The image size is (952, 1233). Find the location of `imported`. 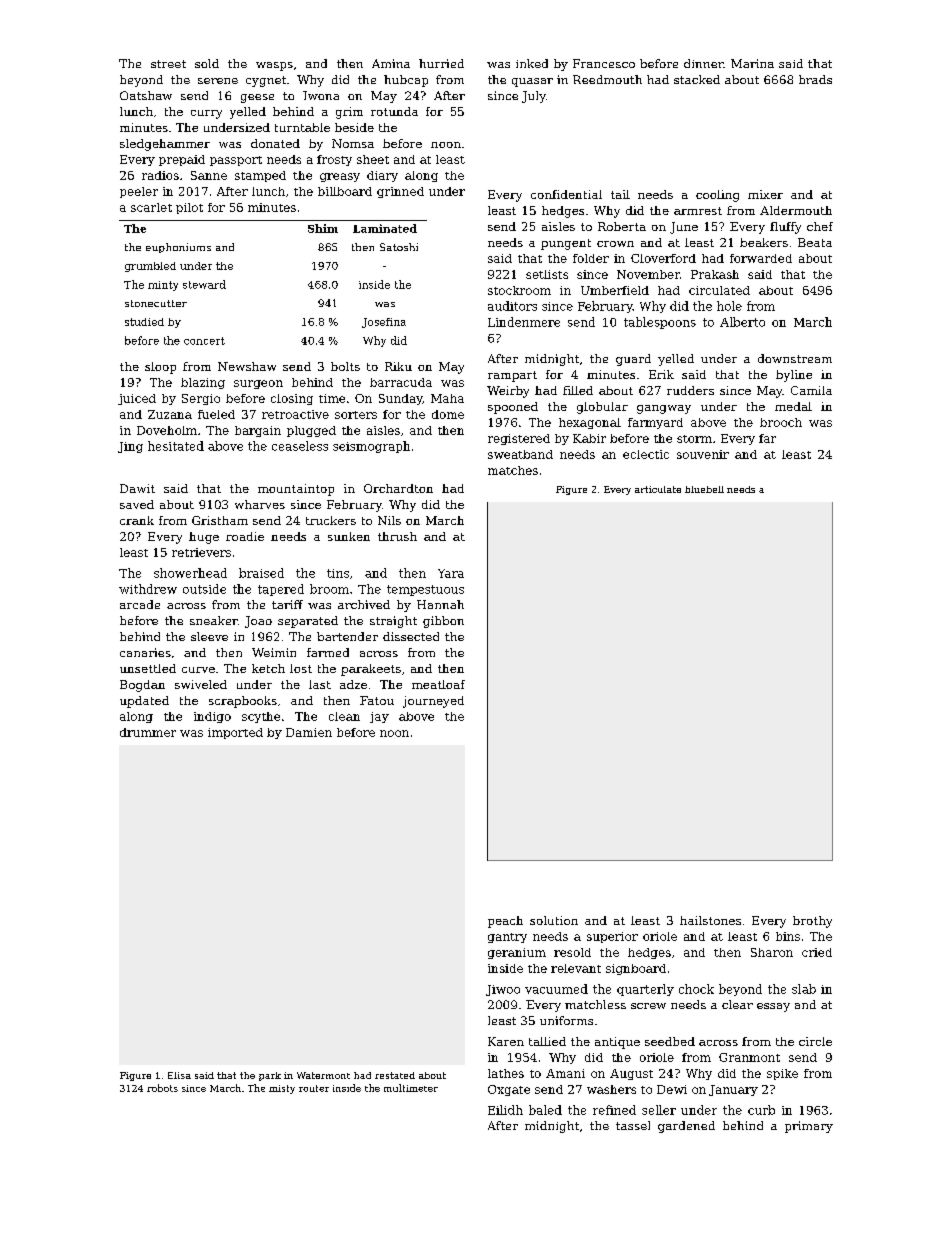

imported is located at coordinates (235, 733).
